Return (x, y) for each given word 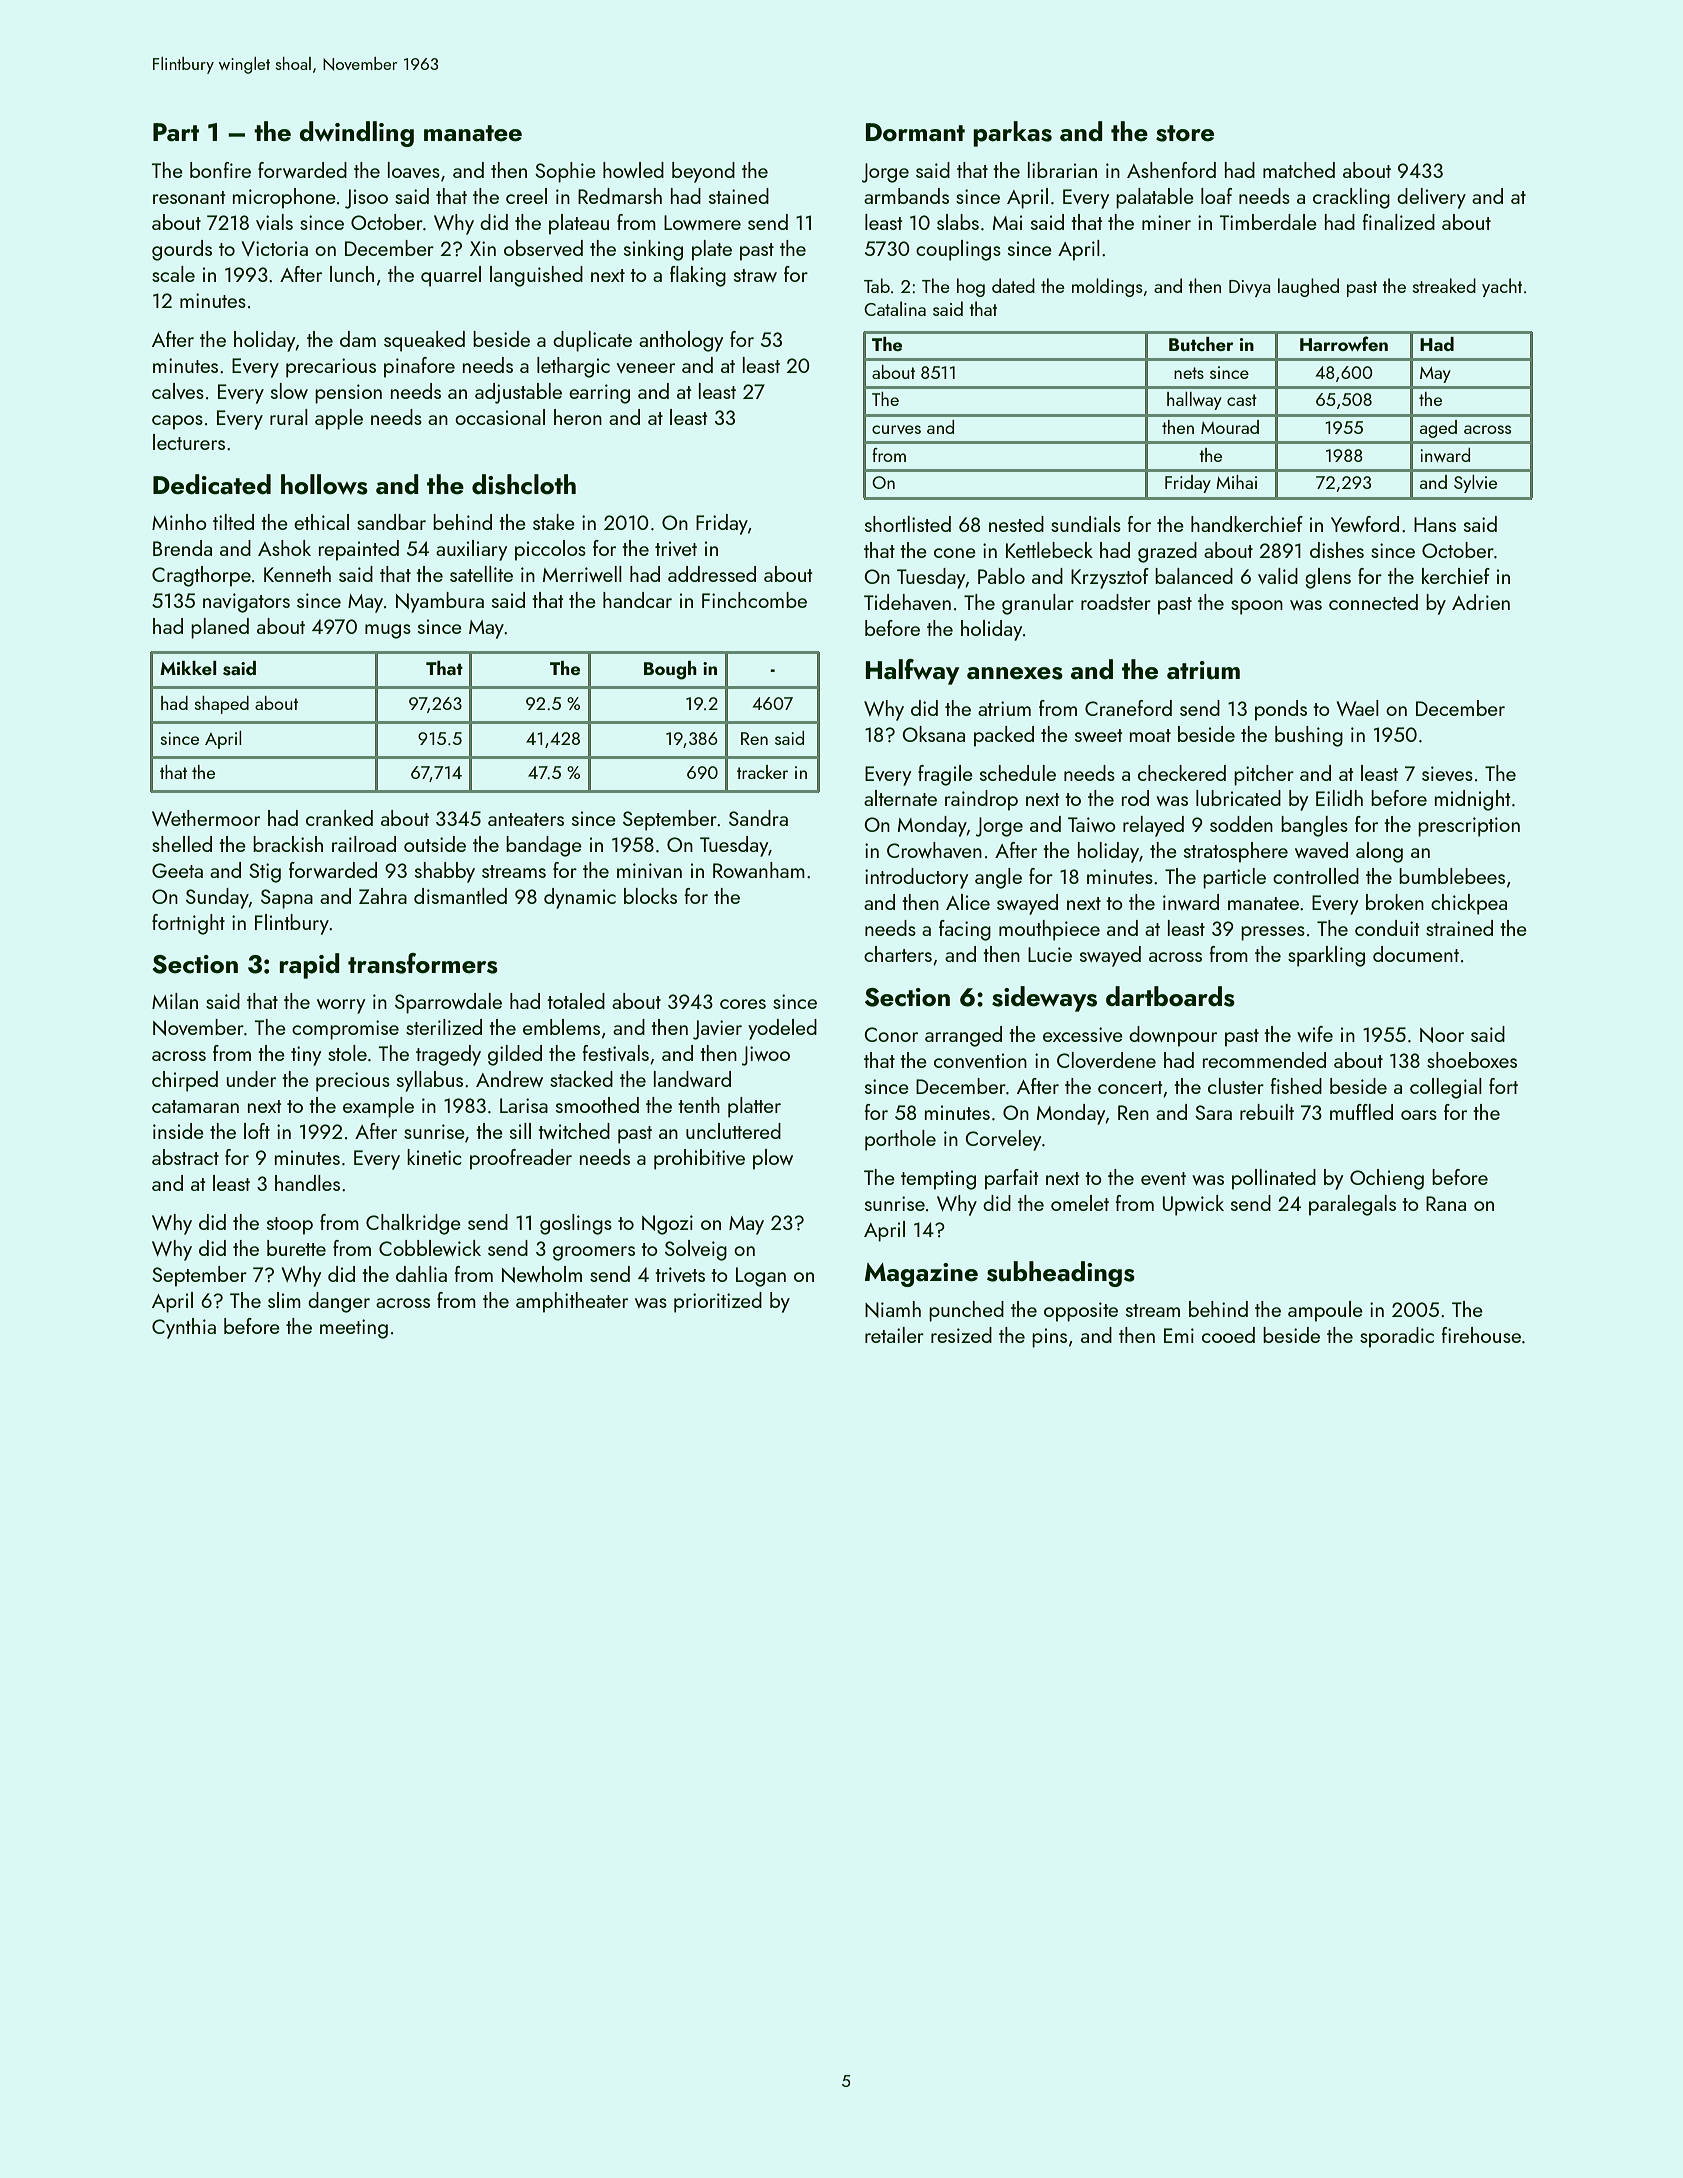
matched (1299, 170)
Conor (891, 1034)
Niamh (893, 1309)
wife (1315, 1034)
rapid (309, 966)
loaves (414, 170)
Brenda (182, 548)
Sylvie (1475, 484)
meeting (354, 1329)
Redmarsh (620, 196)
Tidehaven (907, 602)
